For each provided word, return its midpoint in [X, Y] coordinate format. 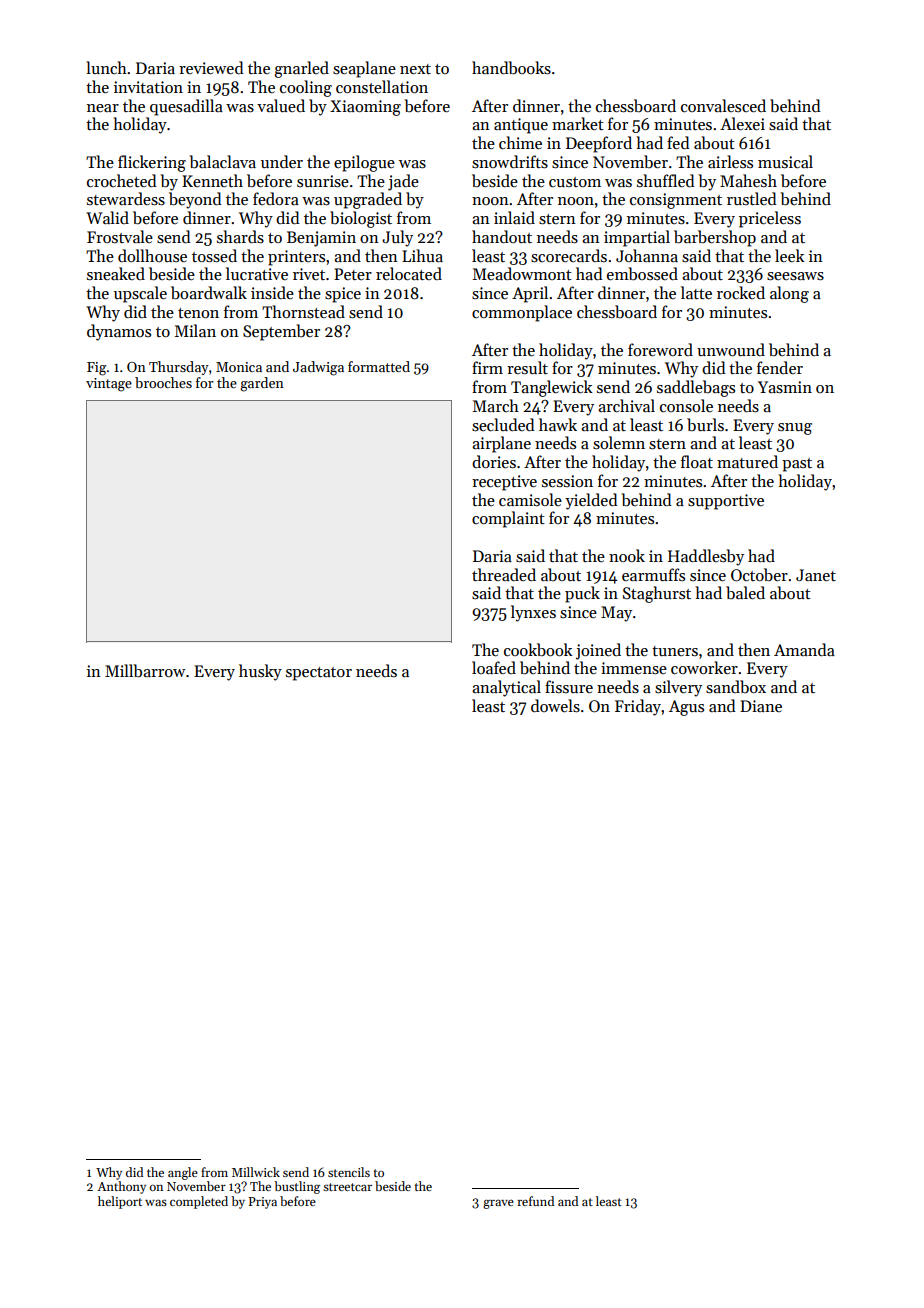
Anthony [121, 1187]
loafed [494, 667]
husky [260, 672]
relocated [409, 273]
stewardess [126, 199]
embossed [642, 274]
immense [634, 668]
